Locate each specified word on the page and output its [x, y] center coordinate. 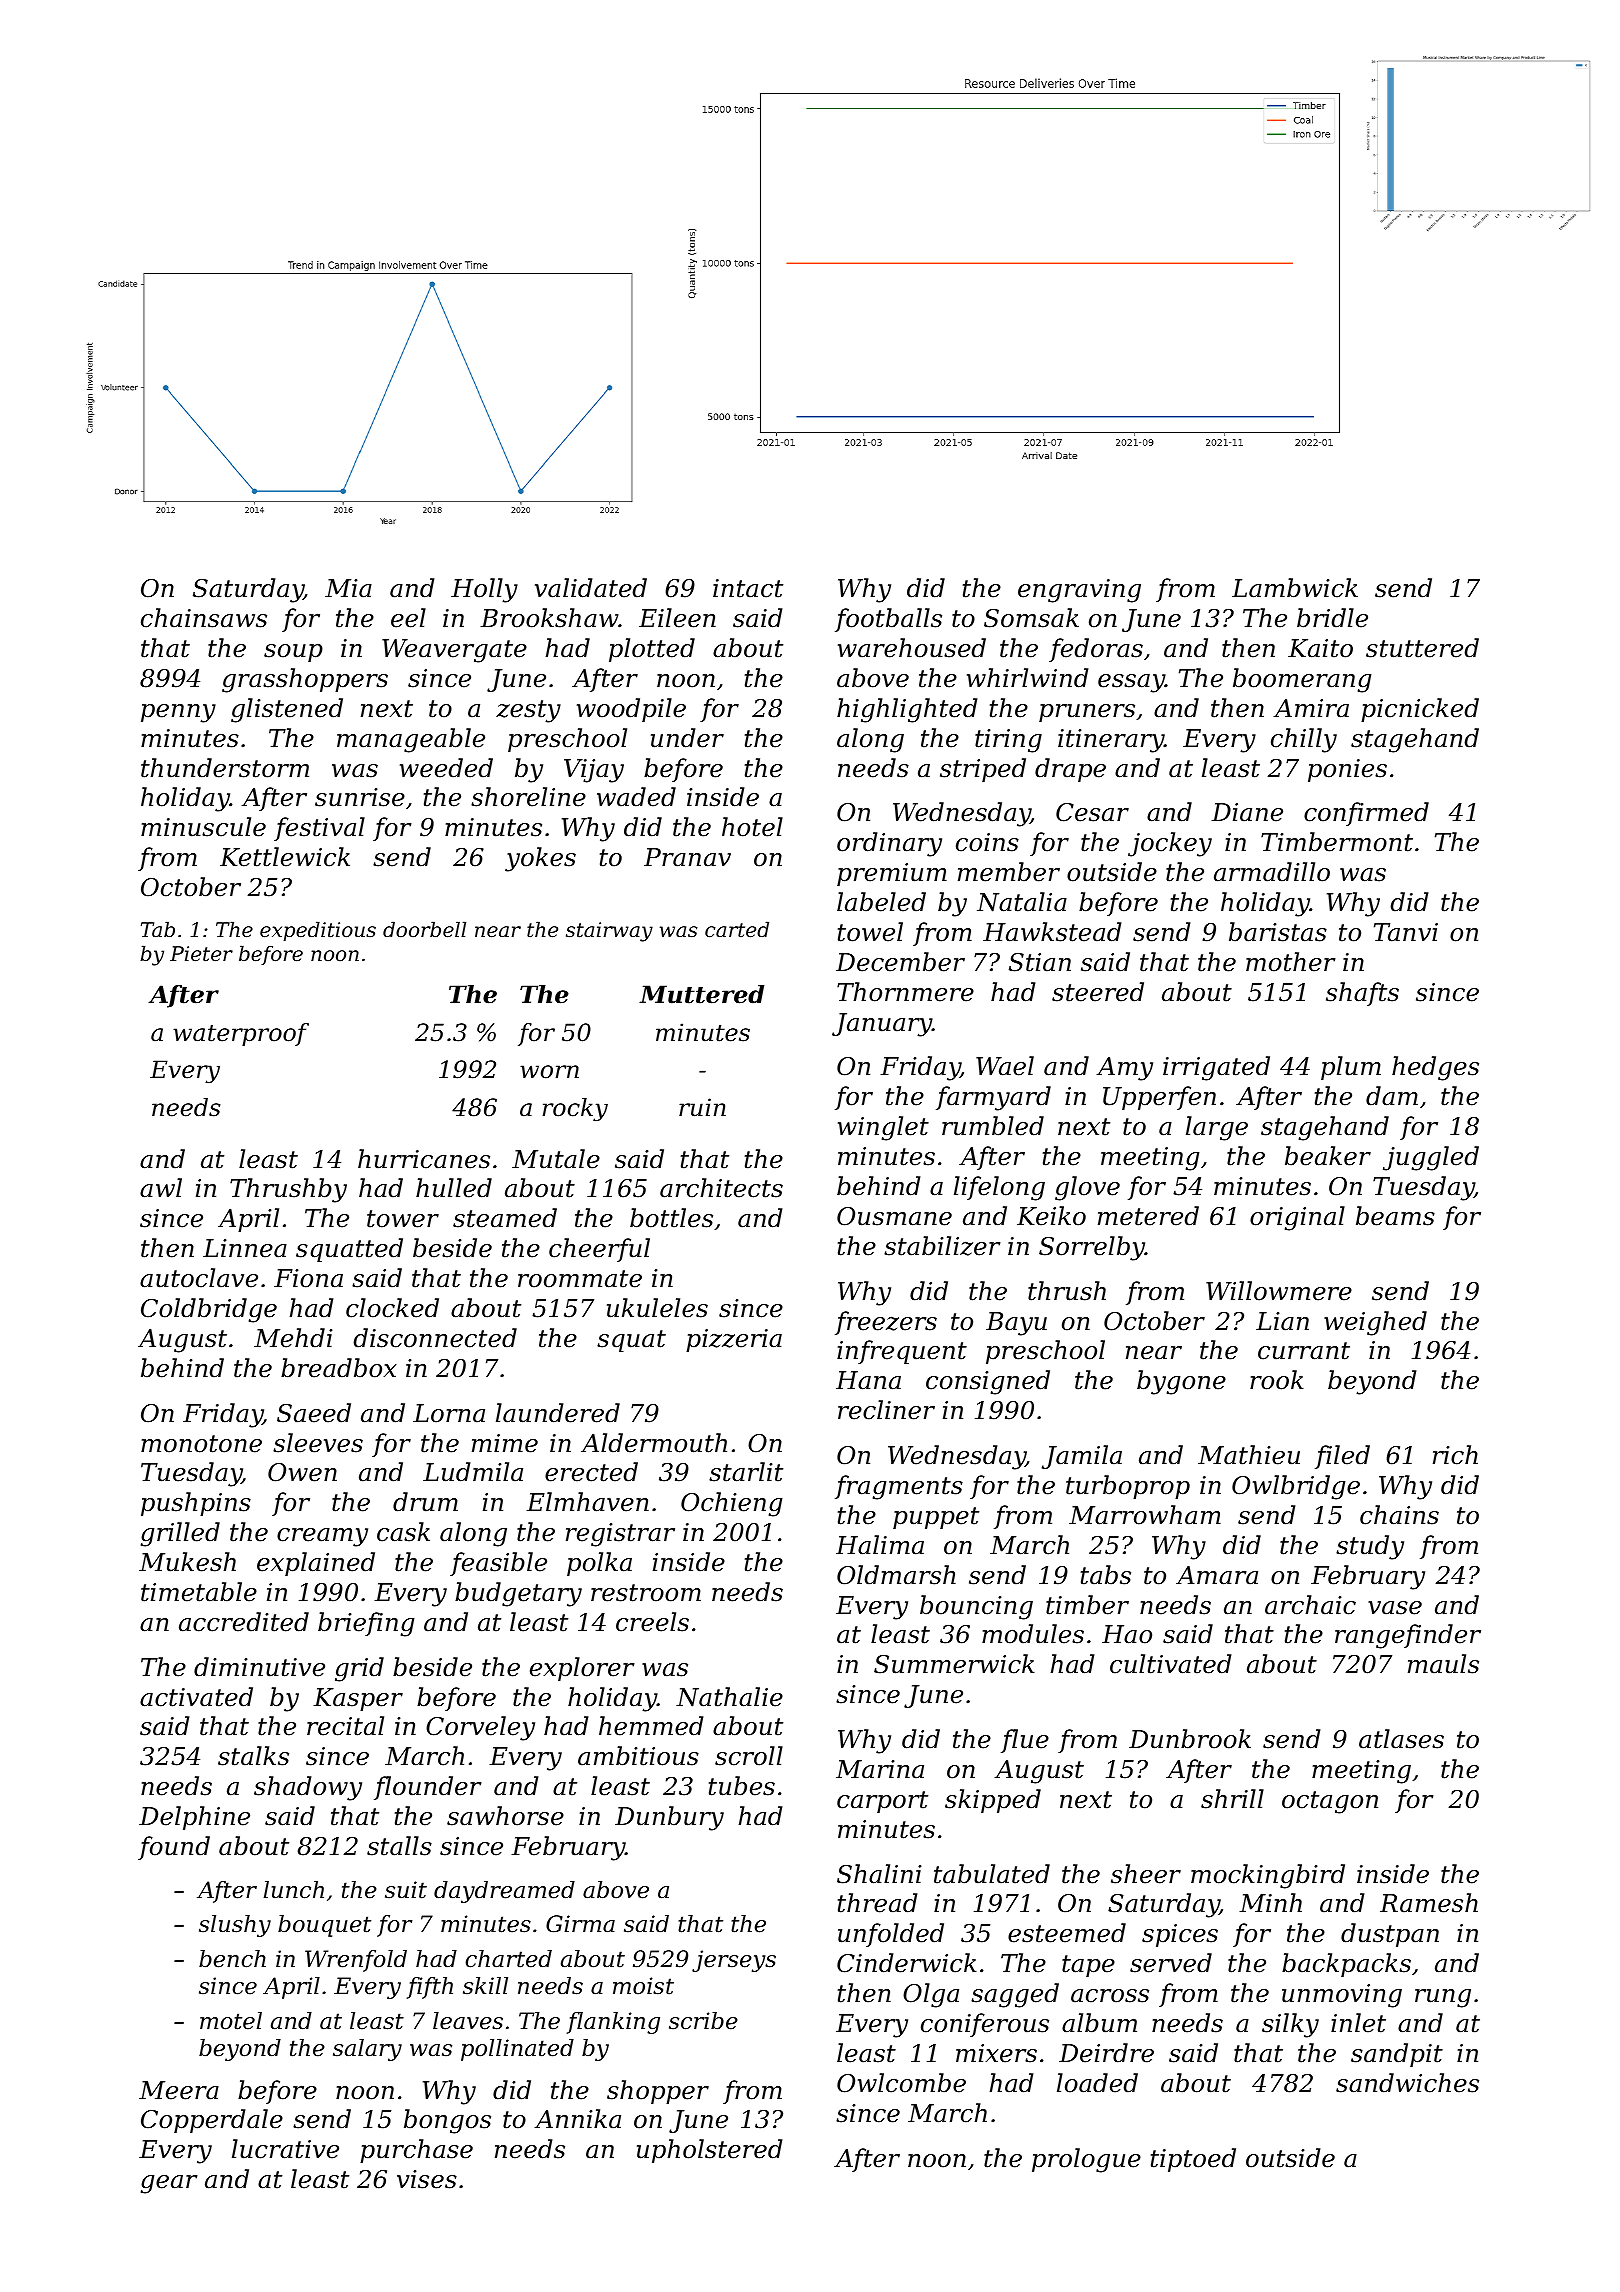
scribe [703, 2021]
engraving [1079, 591]
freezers [886, 1323]
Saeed [314, 1413]
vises [427, 2179]
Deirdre [1106, 2053]
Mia [348, 588]
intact [748, 588]
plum [1351, 1068]
